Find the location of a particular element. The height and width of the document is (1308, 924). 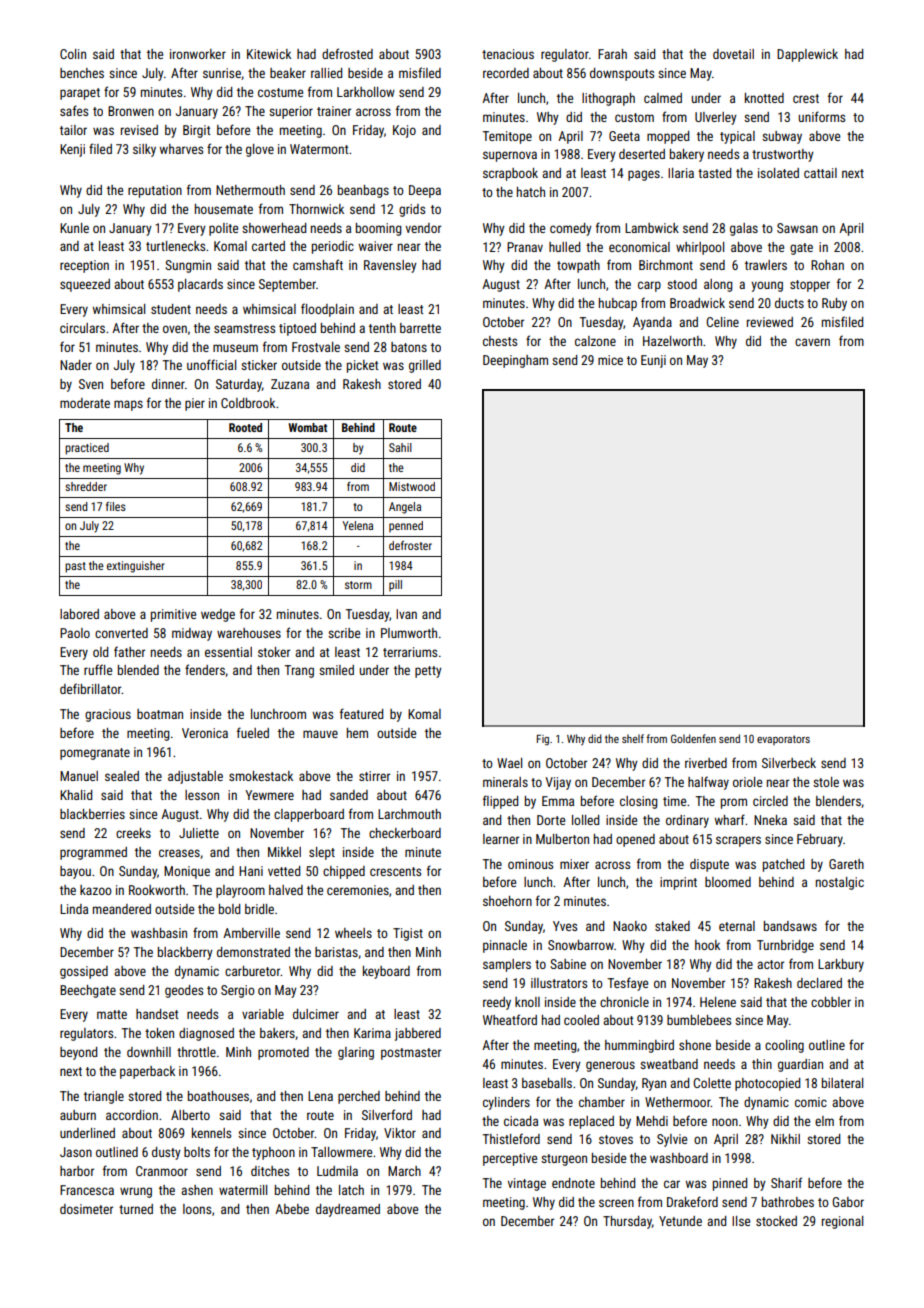

ironworker is located at coordinates (198, 54).
